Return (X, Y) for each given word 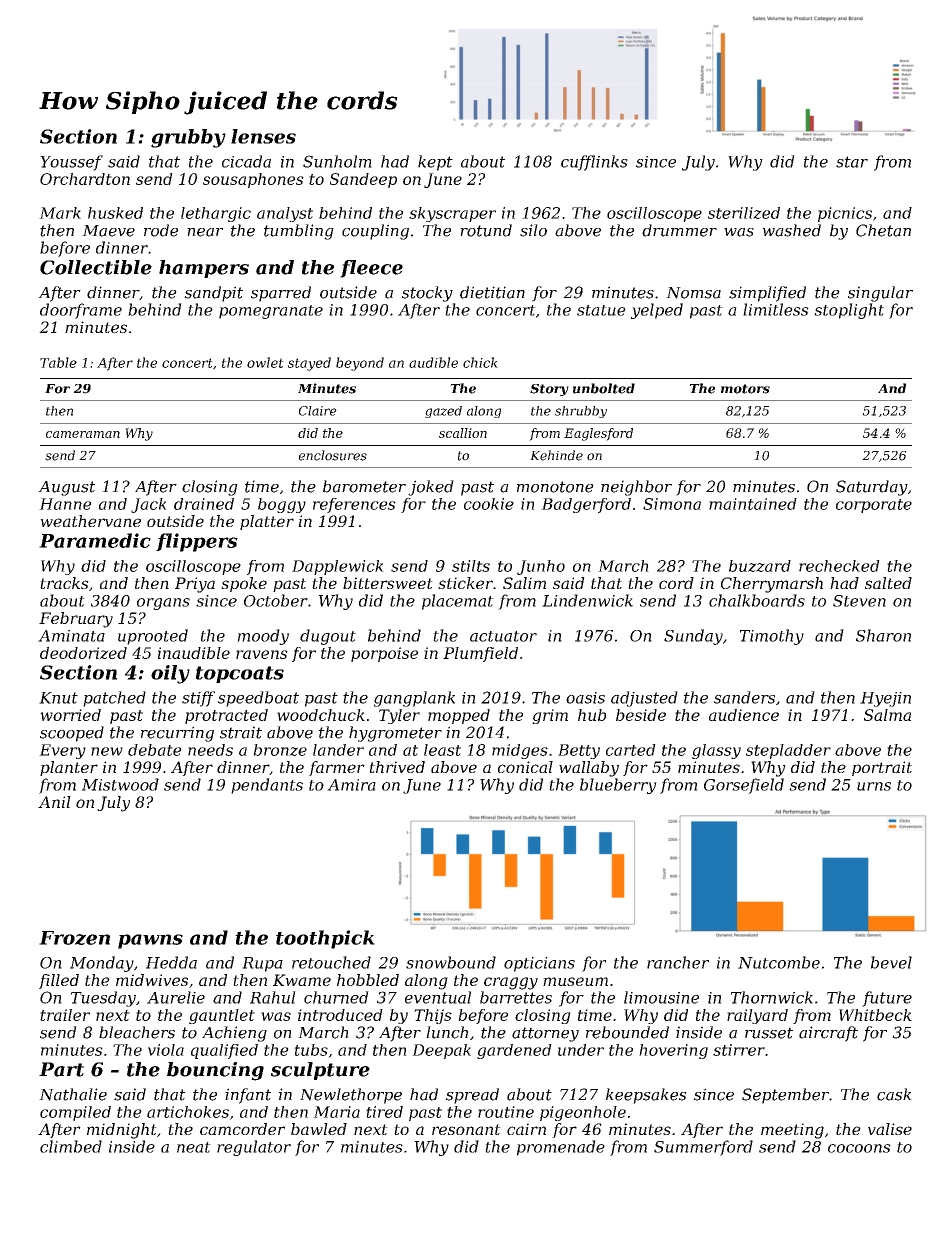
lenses (263, 136)
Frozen (74, 938)
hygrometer (395, 734)
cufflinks (594, 163)
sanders (744, 697)
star (852, 162)
